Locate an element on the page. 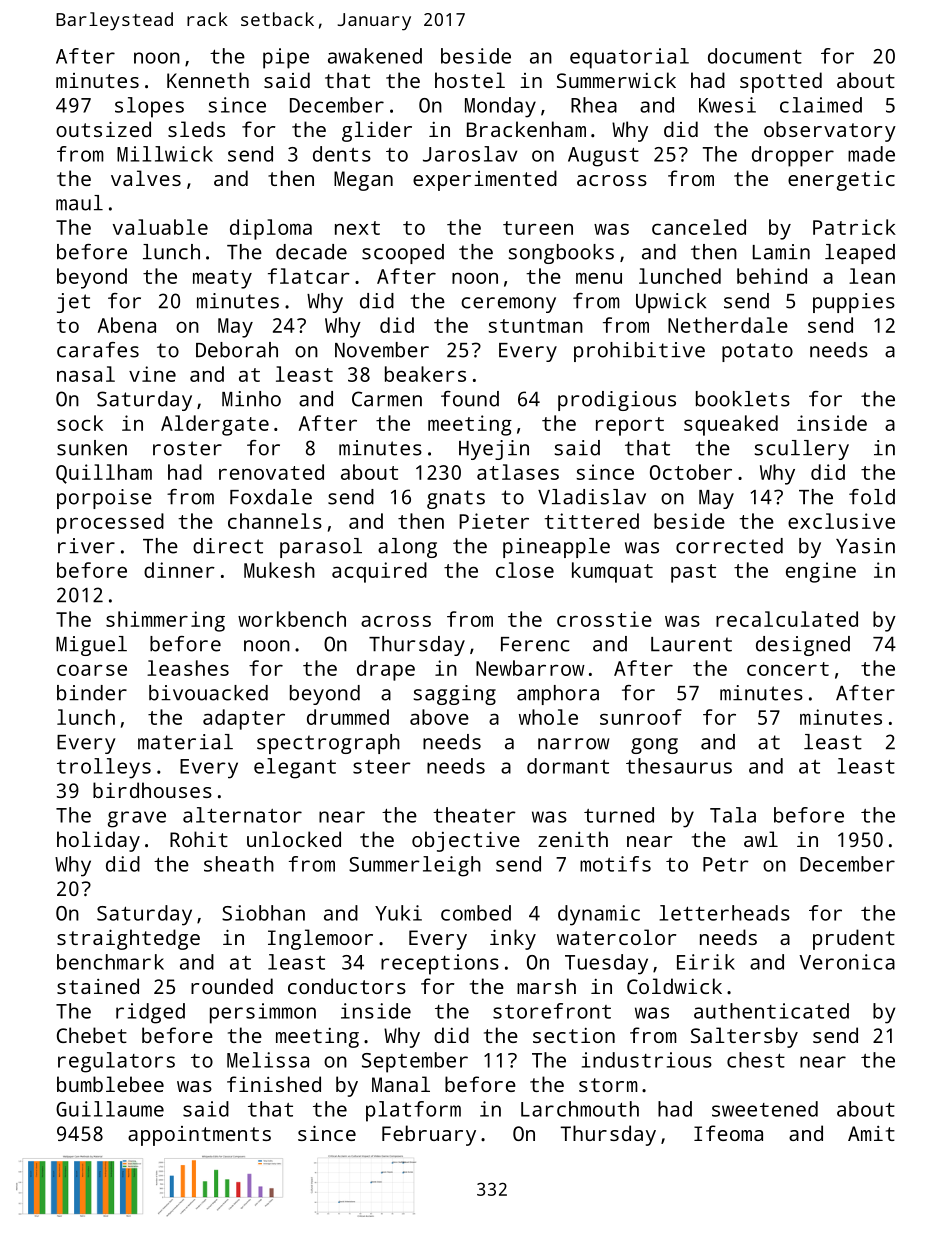  diploma is located at coordinates (271, 229).
